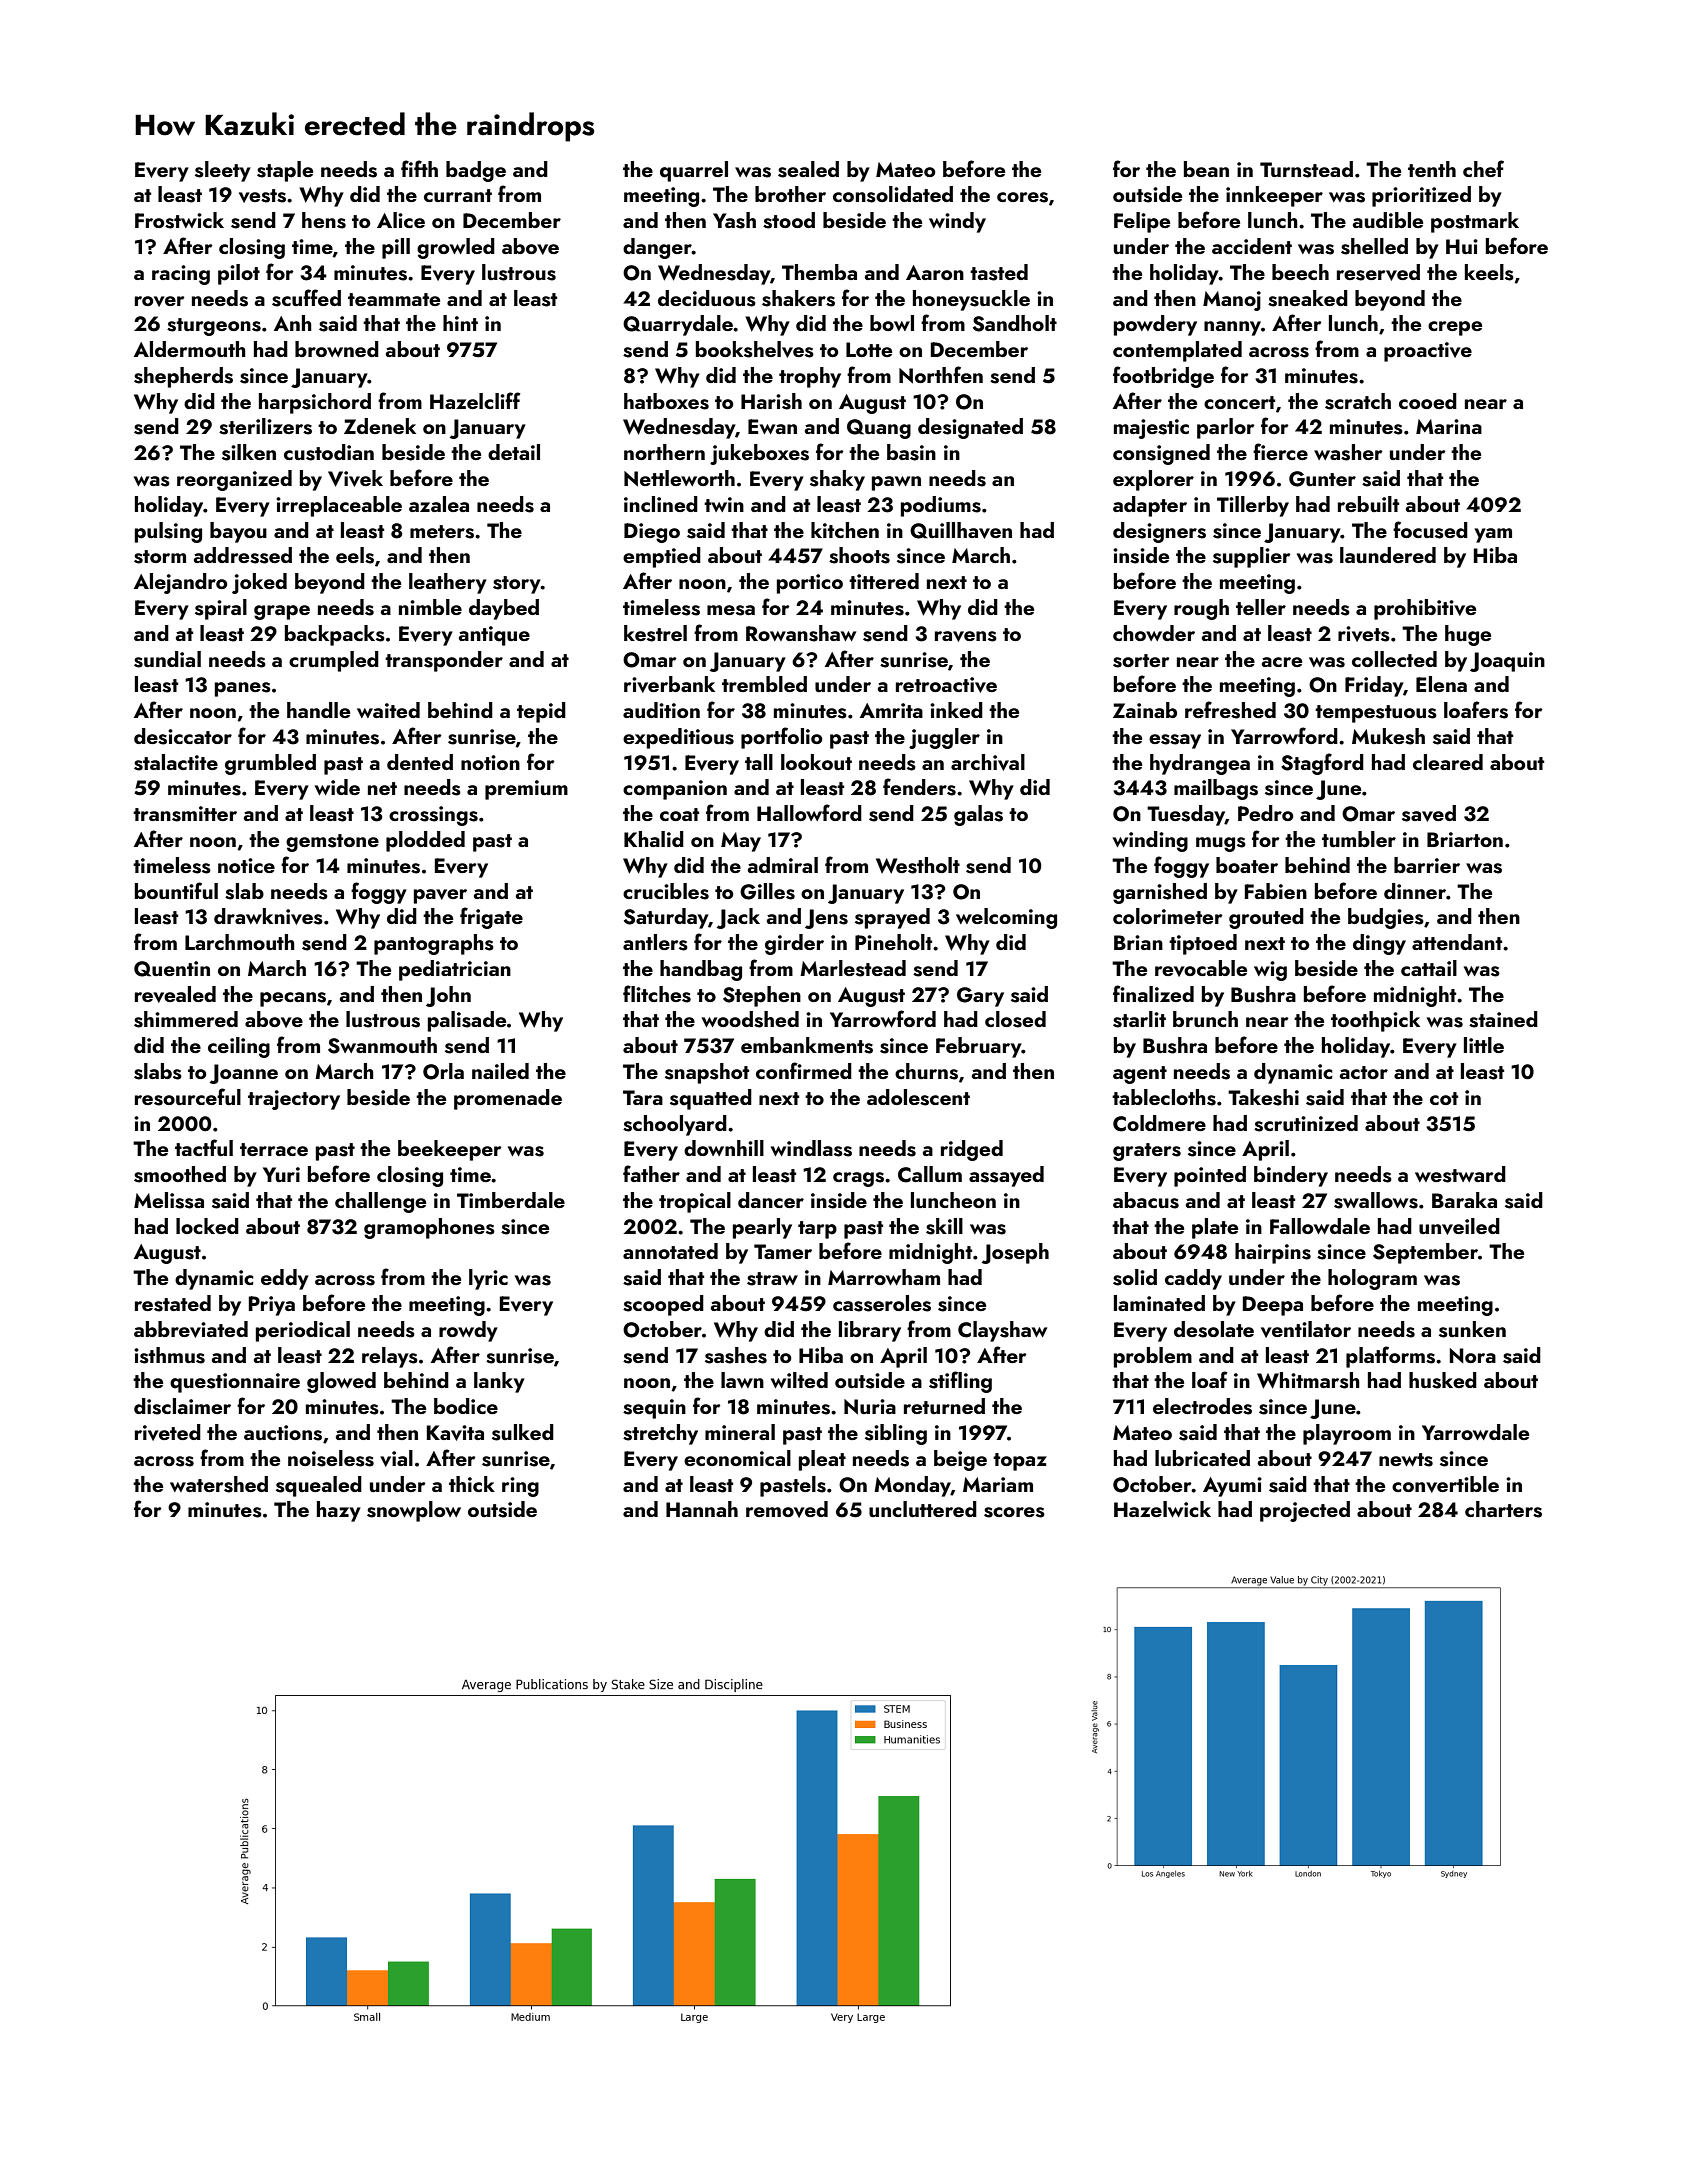  Describe the element at coordinates (1206, 169) in the screenshot. I see `bean` at that location.
